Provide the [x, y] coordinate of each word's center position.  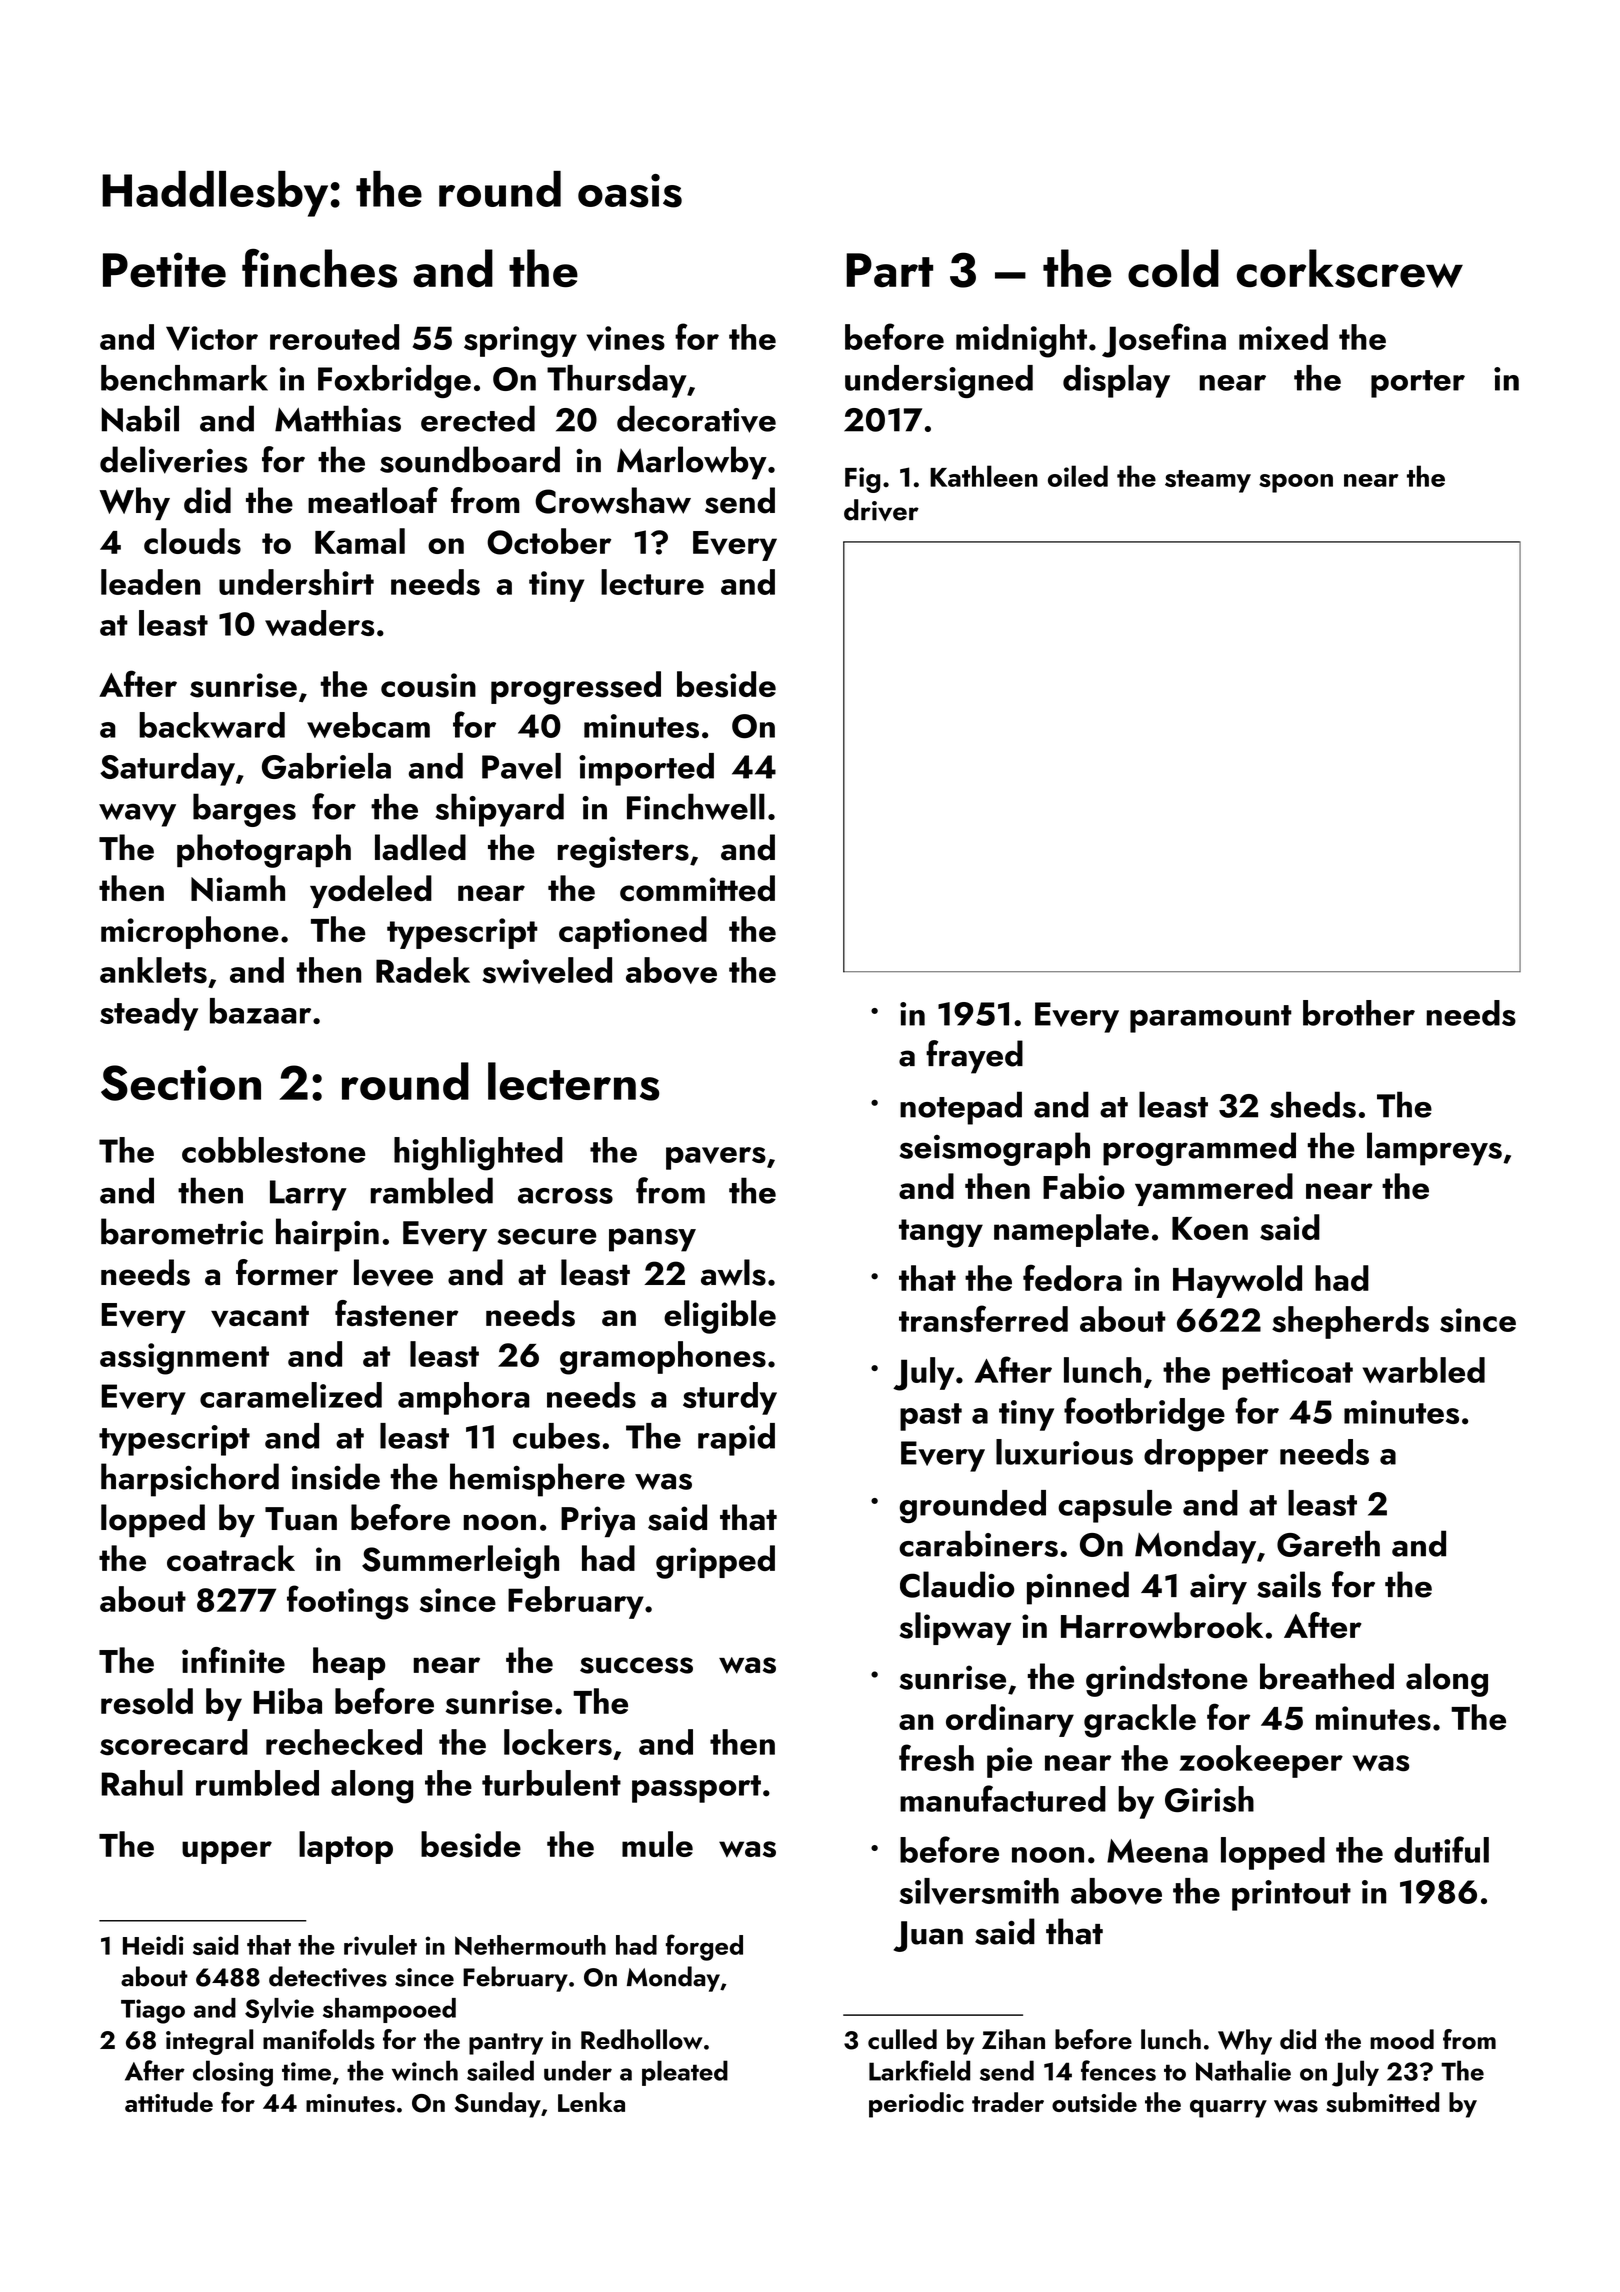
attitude [169, 2102]
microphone [190, 932]
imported [646, 769]
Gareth [1328, 1543]
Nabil [140, 418]
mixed [1283, 337]
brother [1359, 1013]
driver [881, 510]
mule [657, 1844]
